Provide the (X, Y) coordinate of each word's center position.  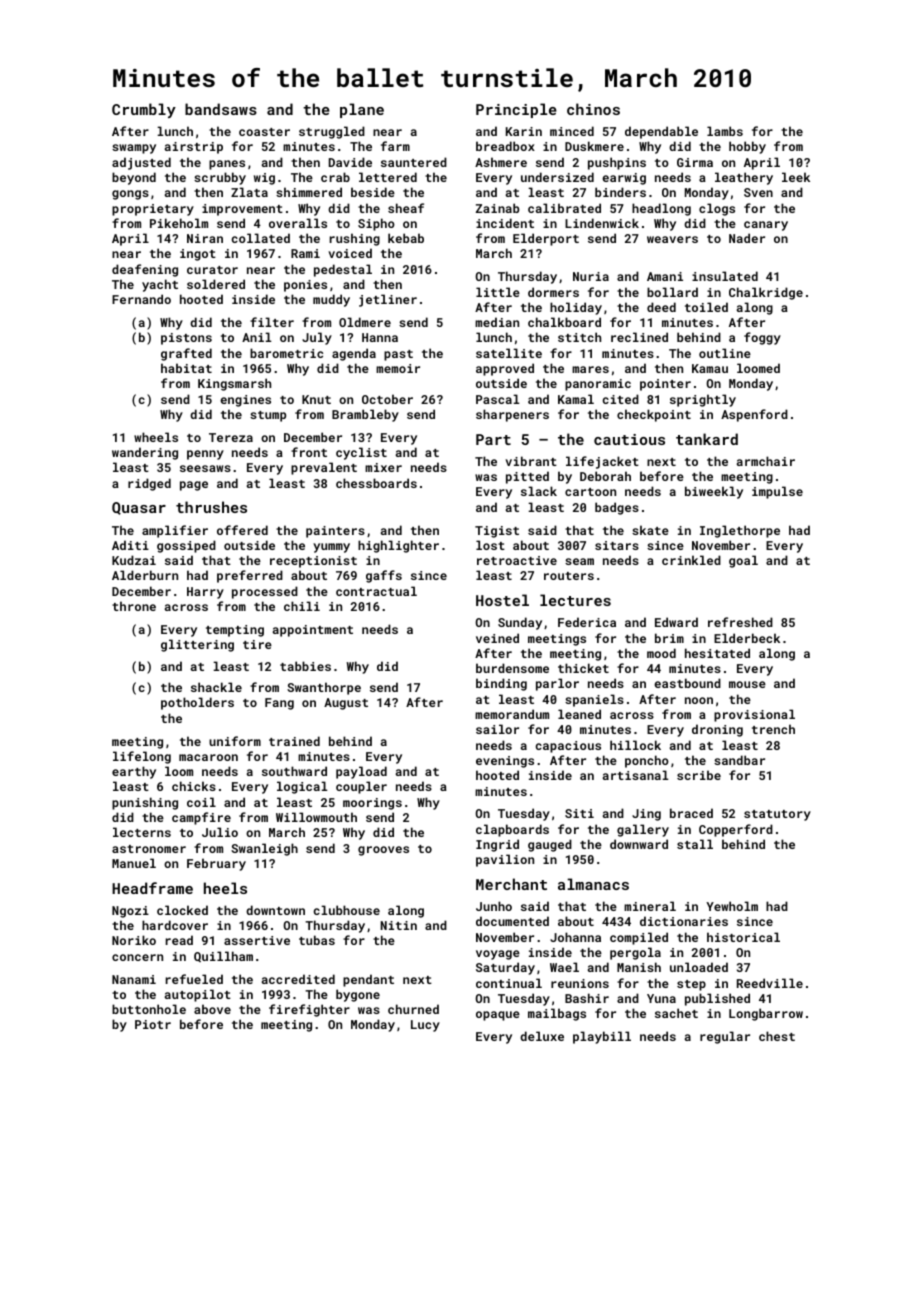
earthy (134, 772)
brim (669, 638)
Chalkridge (766, 293)
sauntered (414, 162)
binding (501, 684)
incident (505, 223)
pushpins (617, 163)
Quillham (223, 956)
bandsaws (221, 109)
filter (272, 322)
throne (134, 606)
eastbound (687, 683)
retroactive (517, 560)
